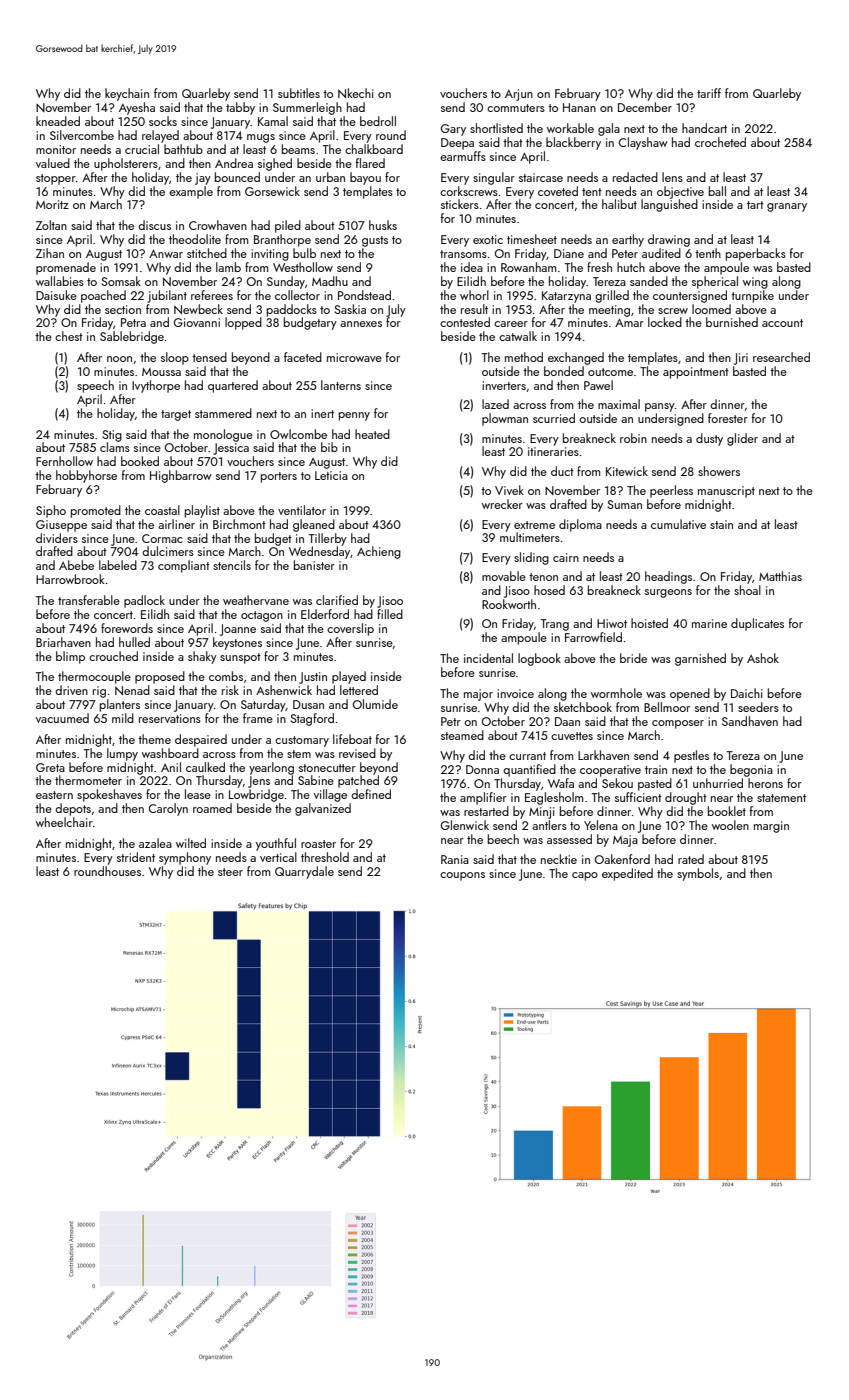  I want to click on sketchbook, so click(583, 707).
